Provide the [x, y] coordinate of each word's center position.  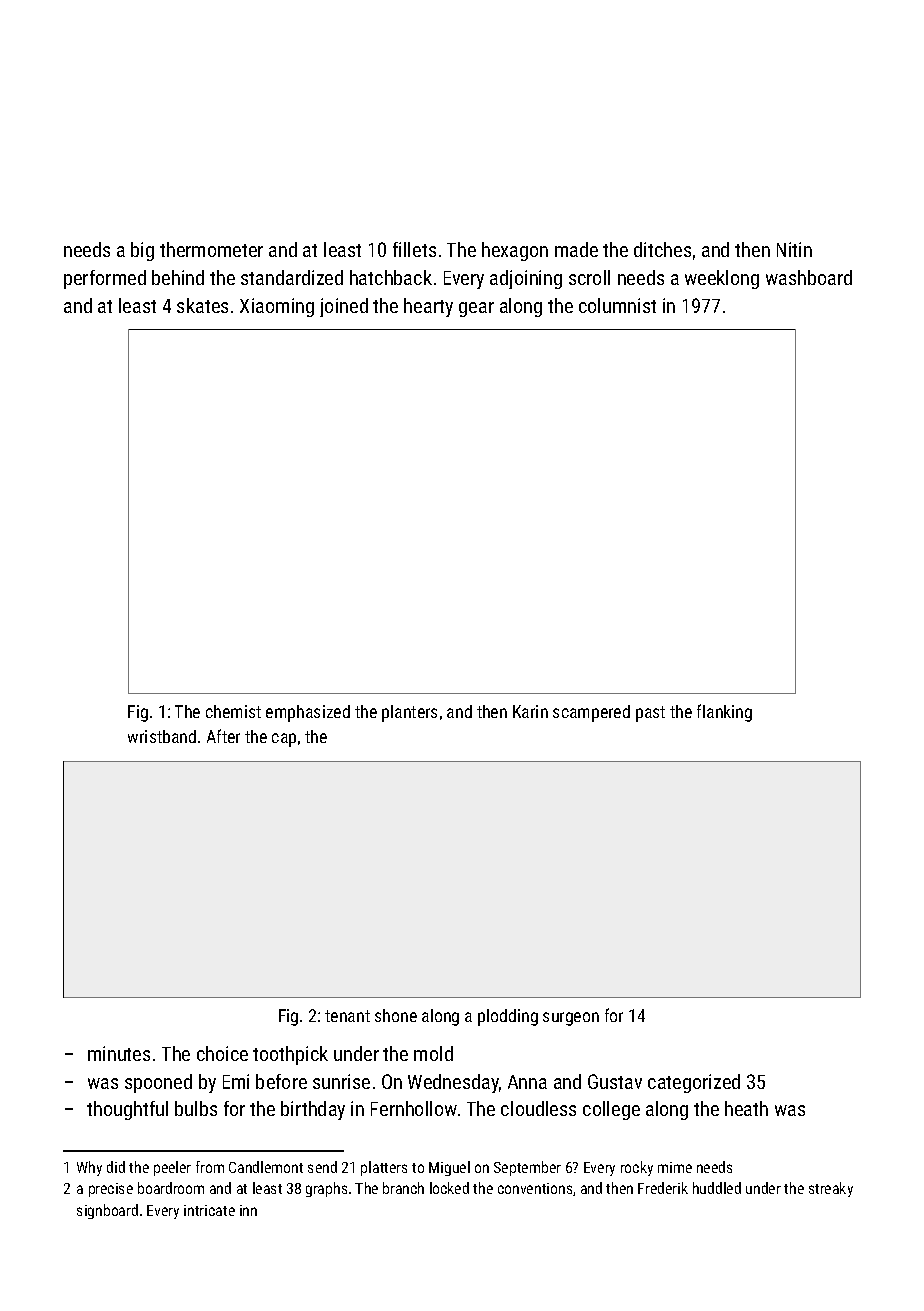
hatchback [391, 277]
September [527, 1168]
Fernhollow [414, 1108]
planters [409, 713]
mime [675, 1167]
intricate [209, 1210]
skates [202, 305]
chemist [233, 711]
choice [222, 1053]
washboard [809, 277]
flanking [724, 713]
